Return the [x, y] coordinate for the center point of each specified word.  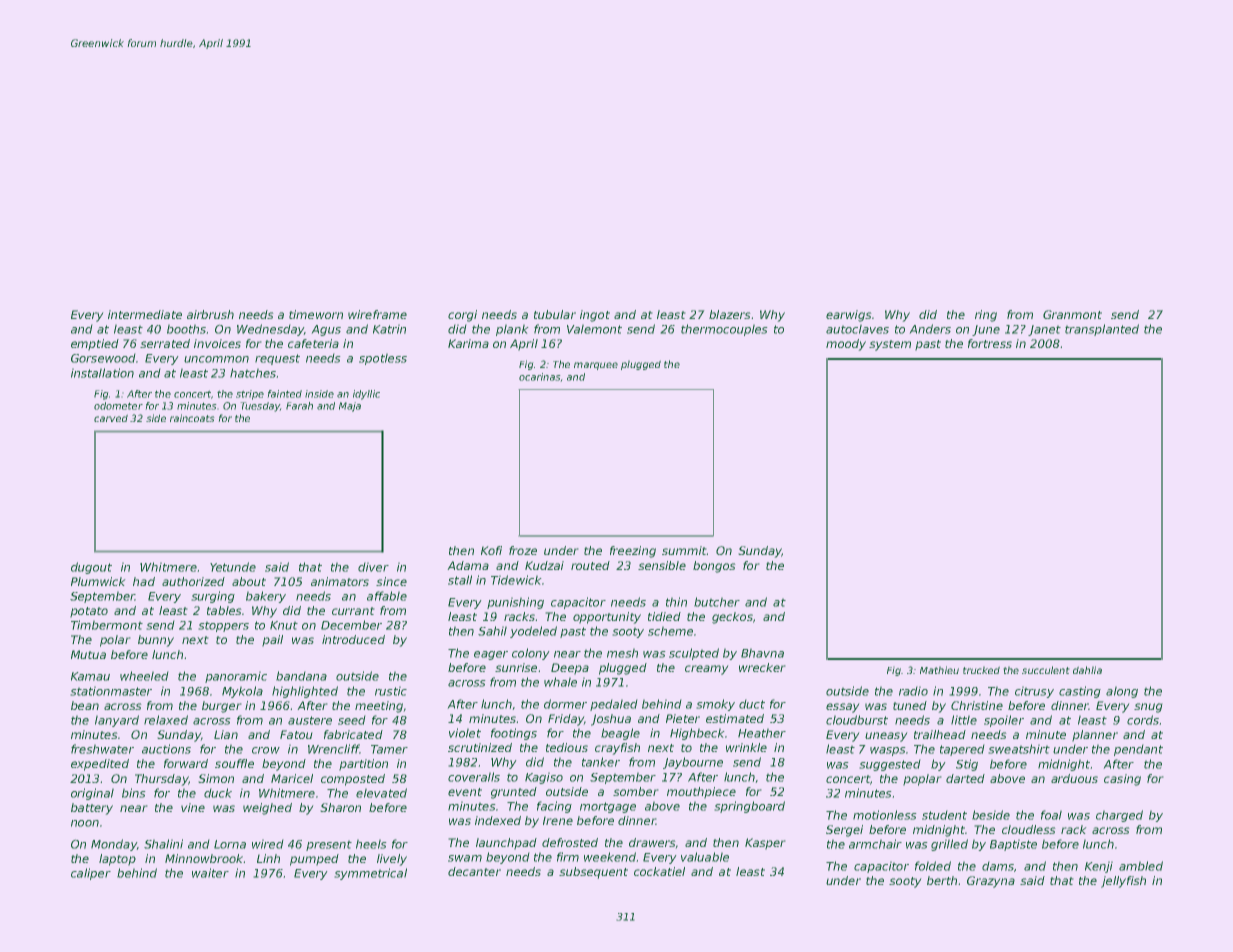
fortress [990, 343]
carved [111, 418]
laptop [117, 860]
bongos [714, 567]
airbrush [210, 314]
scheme [670, 631]
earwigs [849, 316]
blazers [730, 314]
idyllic [366, 395]
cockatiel [659, 871]
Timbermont [107, 625]
